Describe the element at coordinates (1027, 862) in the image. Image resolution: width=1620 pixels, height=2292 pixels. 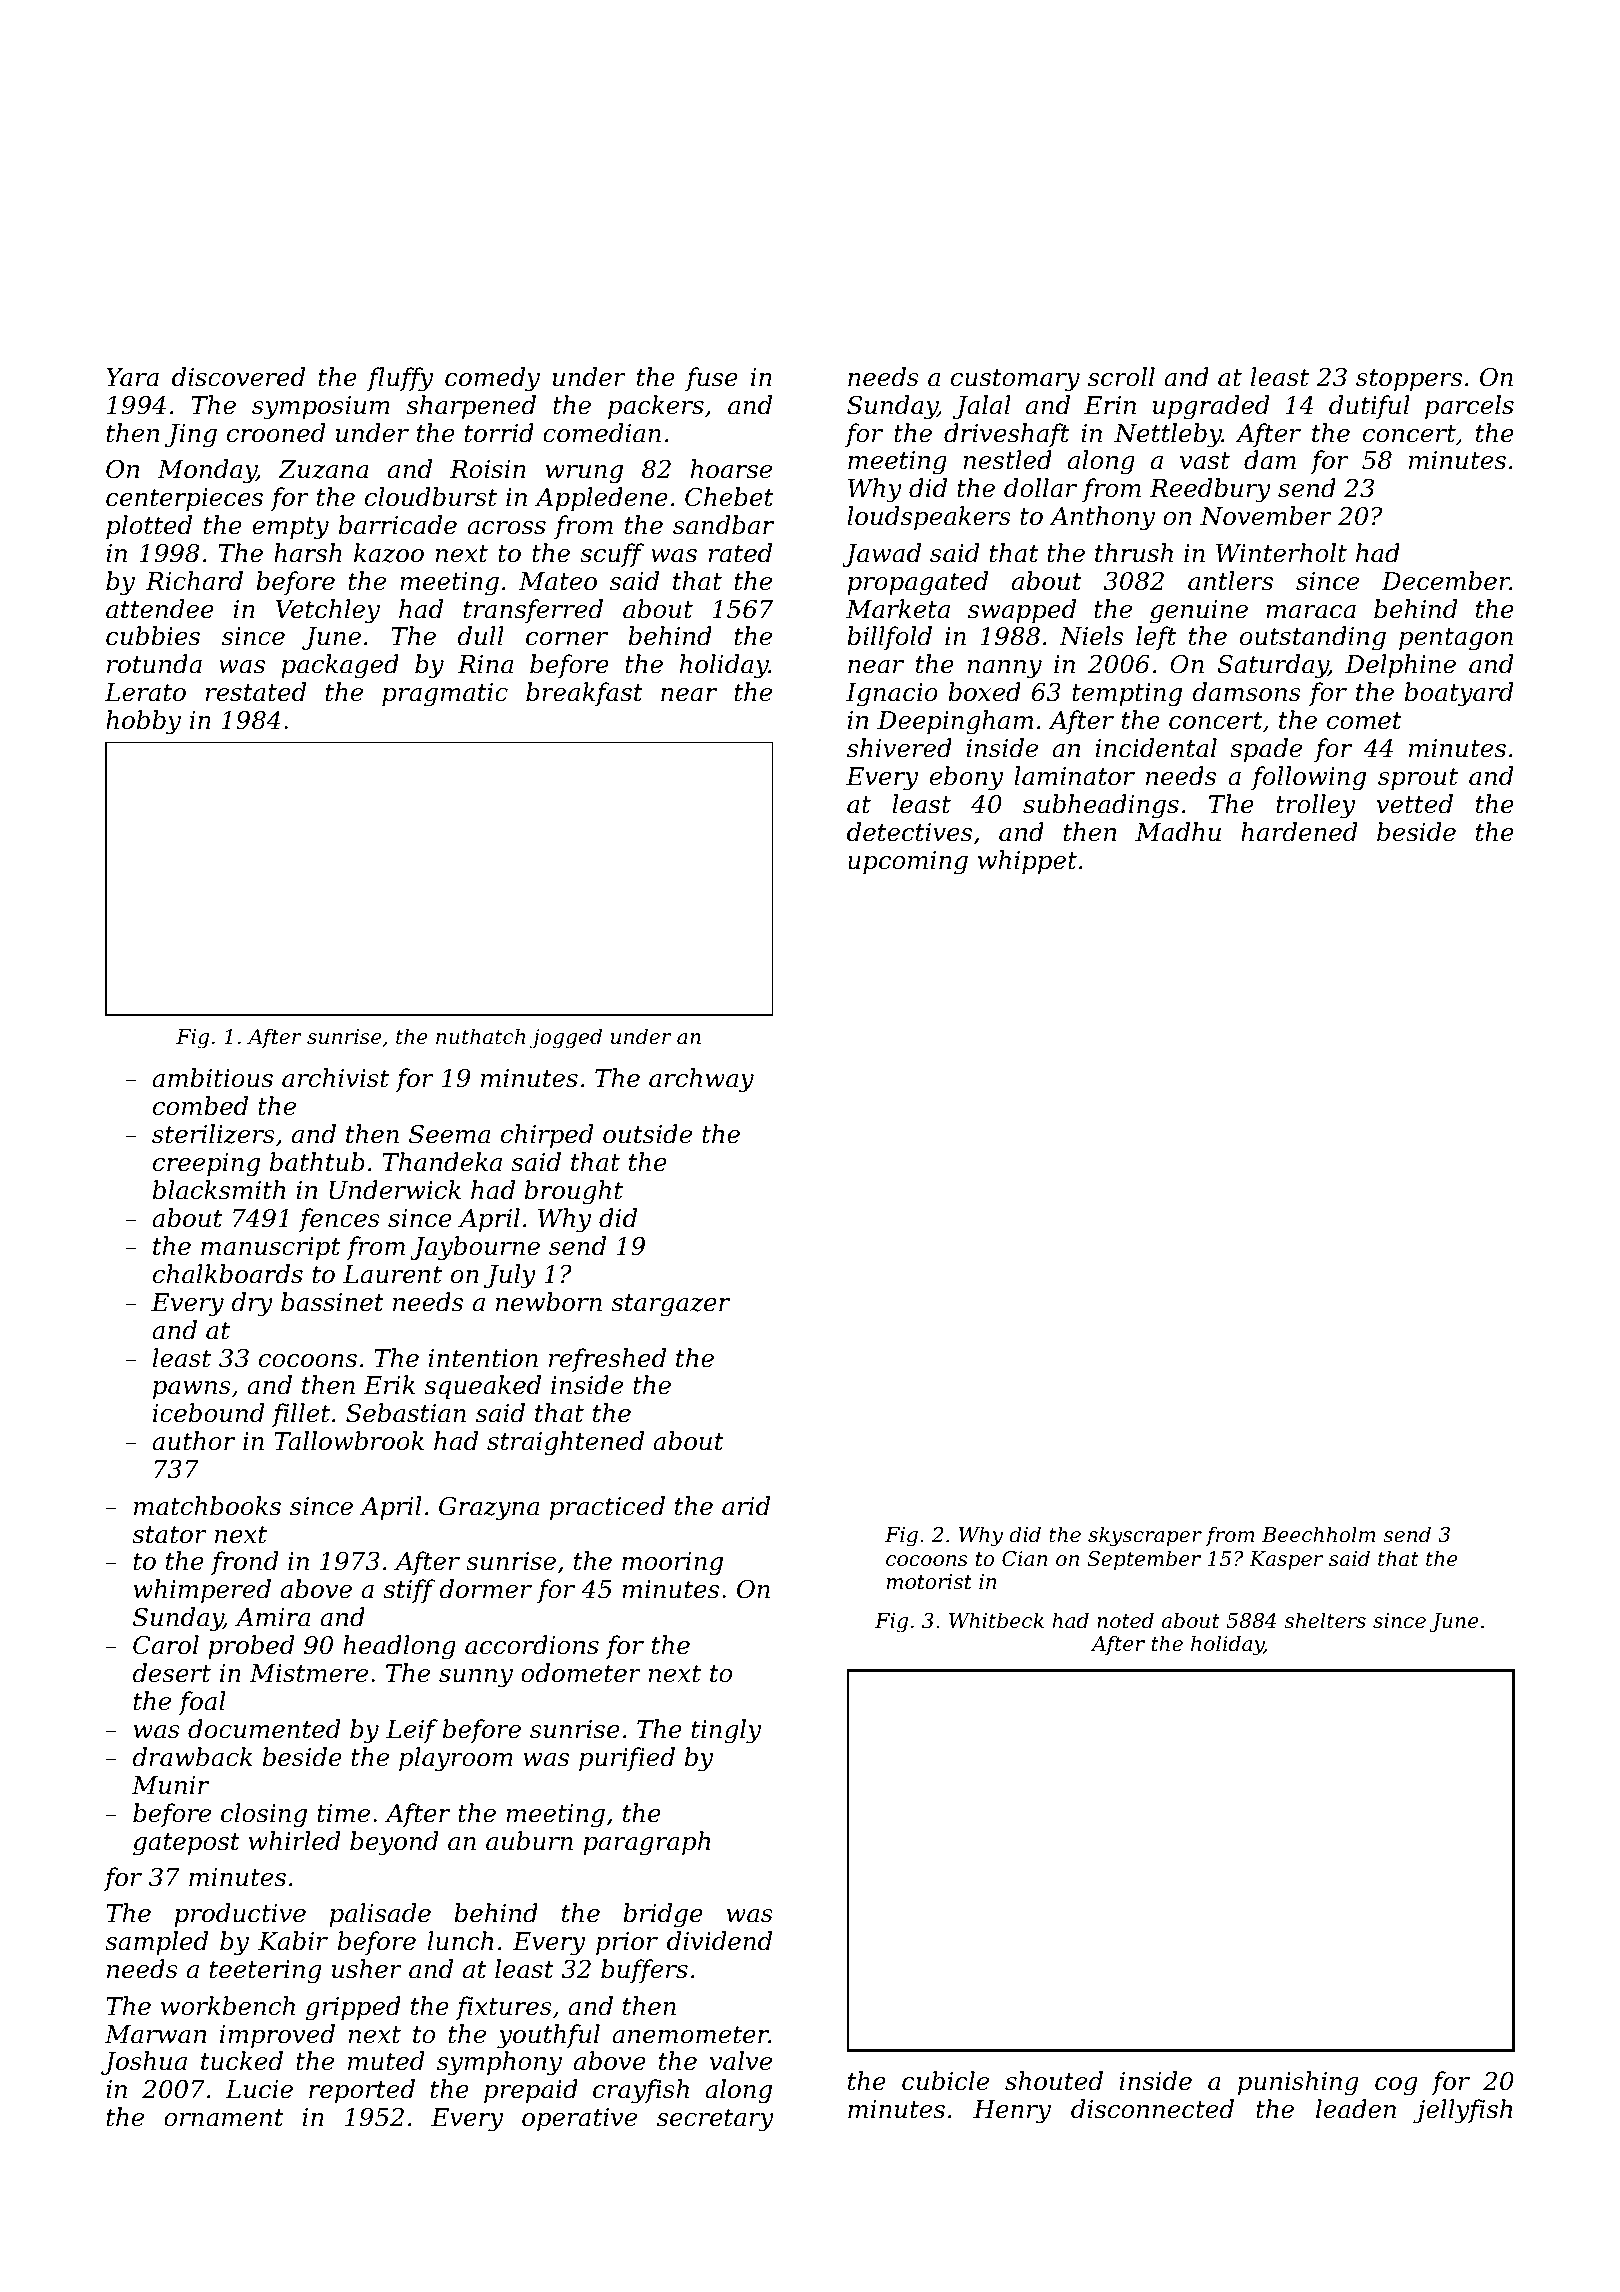
I see `whippet` at that location.
